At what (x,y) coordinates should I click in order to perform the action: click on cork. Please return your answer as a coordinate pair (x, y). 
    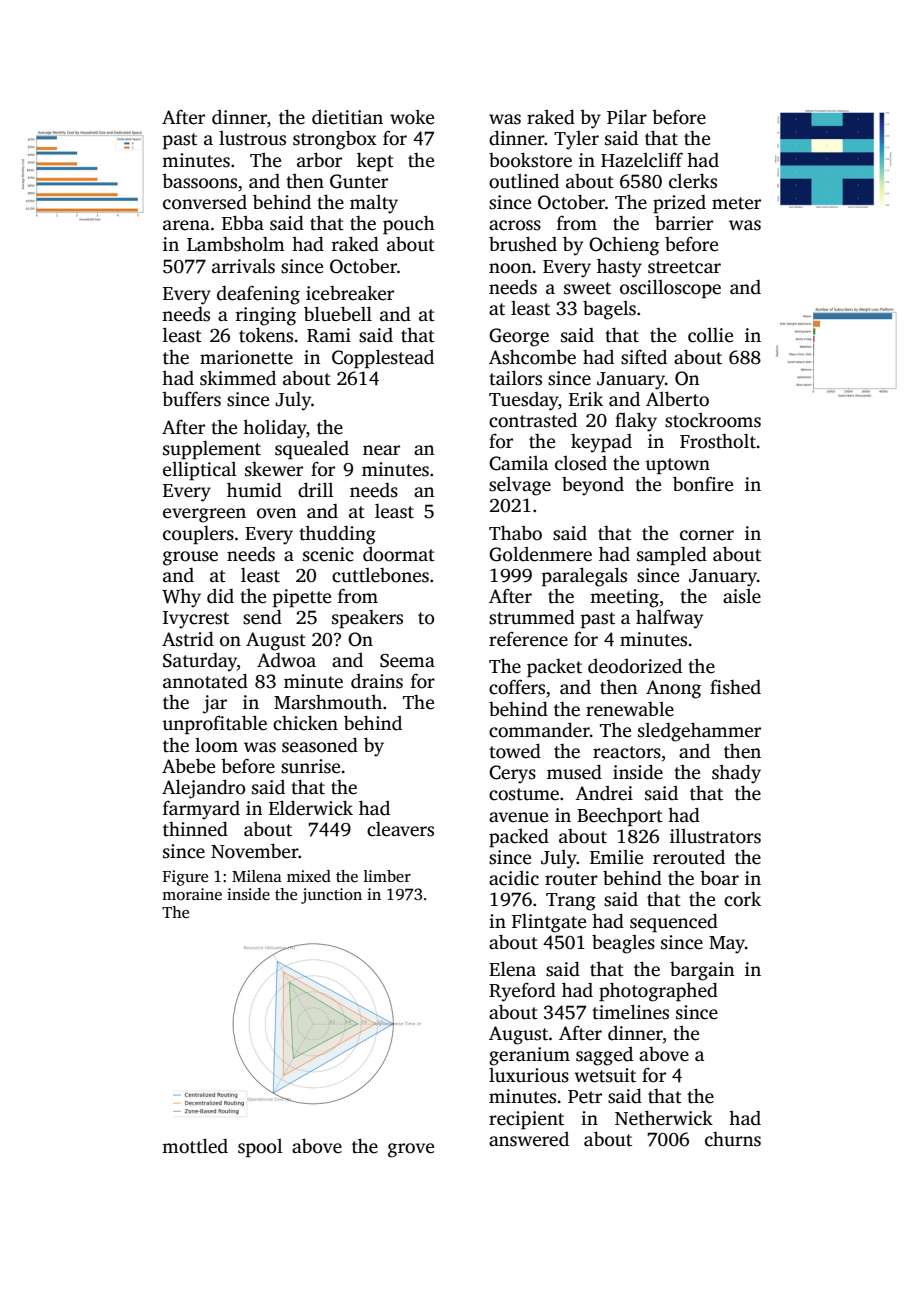
    Looking at the image, I should click on (742, 899).
